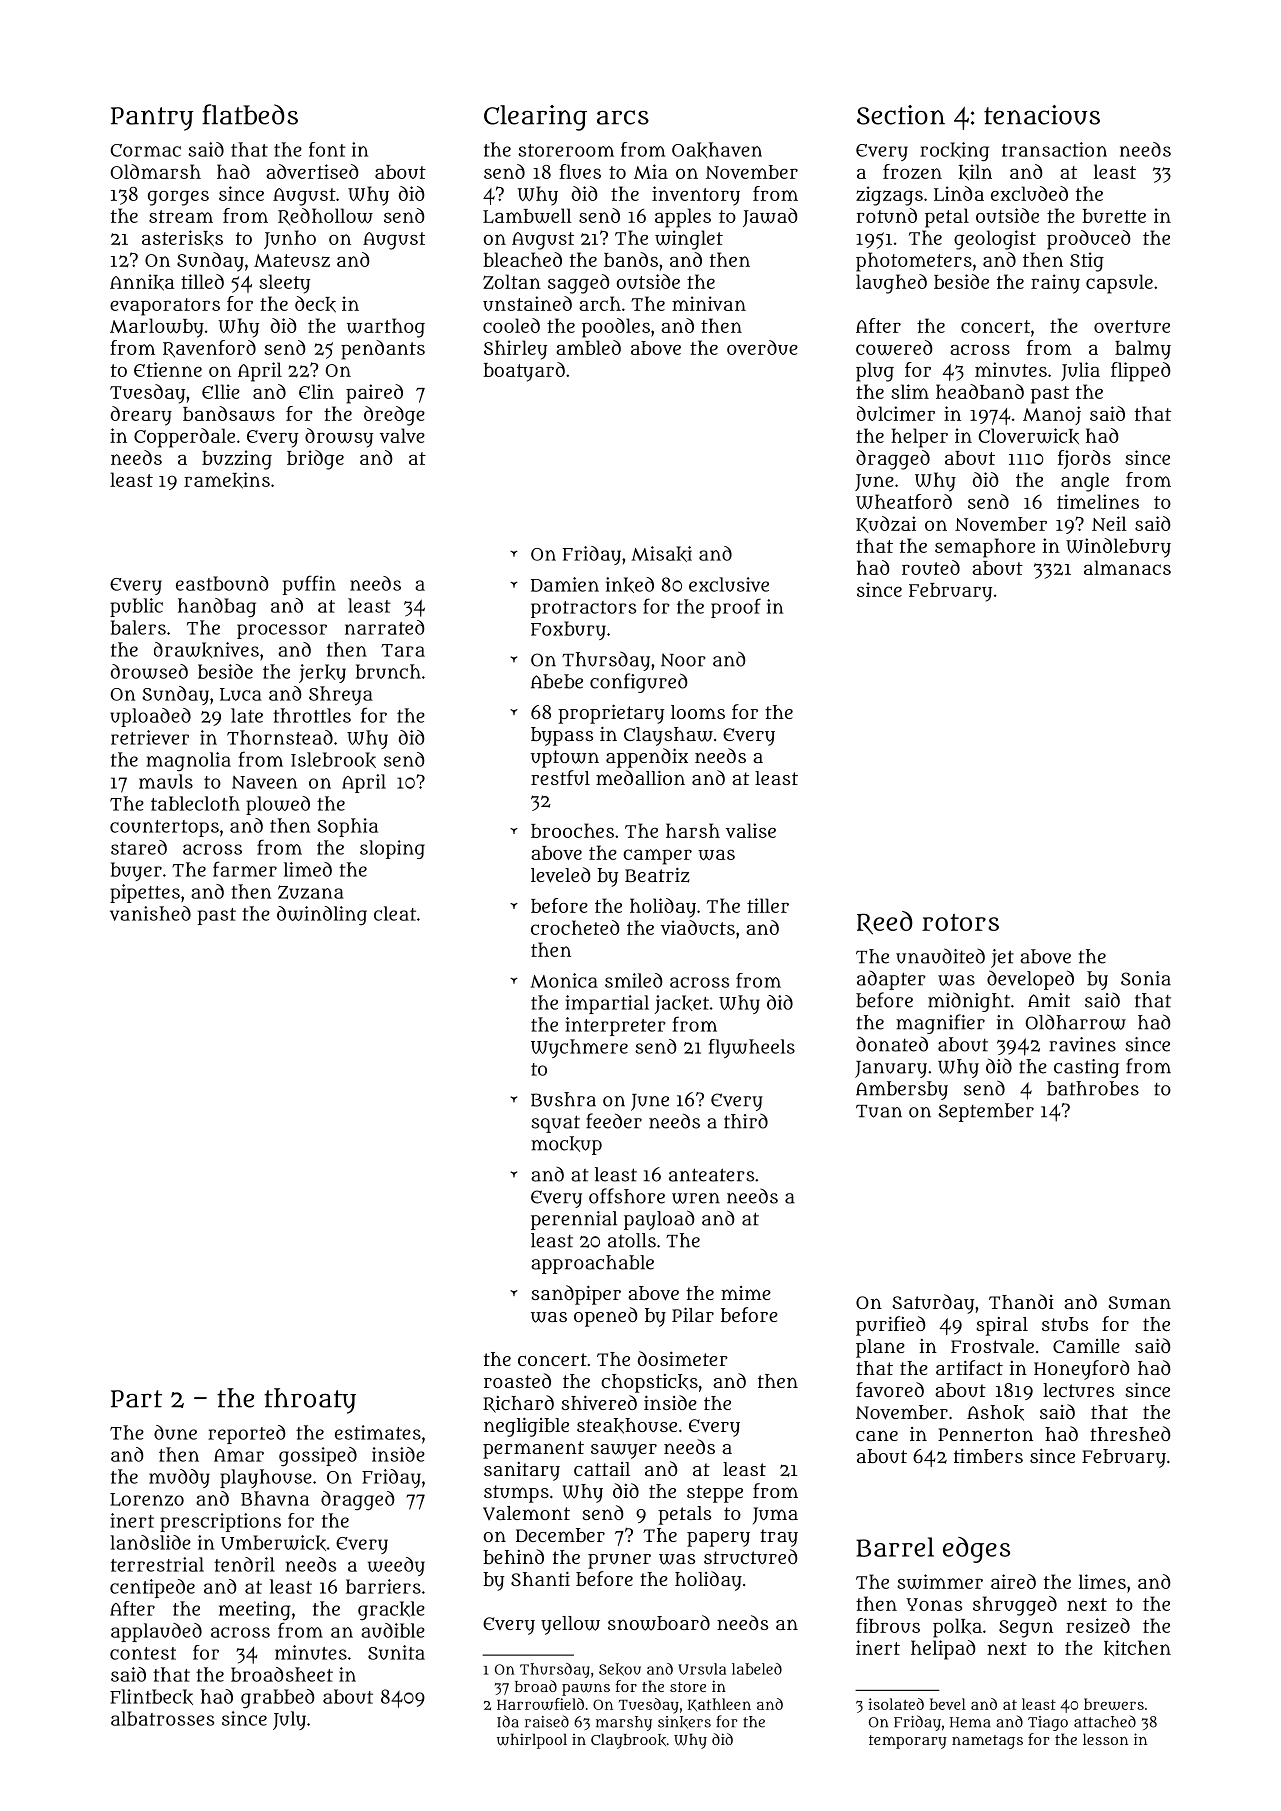 This screenshot has width=1281, height=1811. What do you see at coordinates (310, 1401) in the screenshot?
I see `throaty` at bounding box center [310, 1401].
